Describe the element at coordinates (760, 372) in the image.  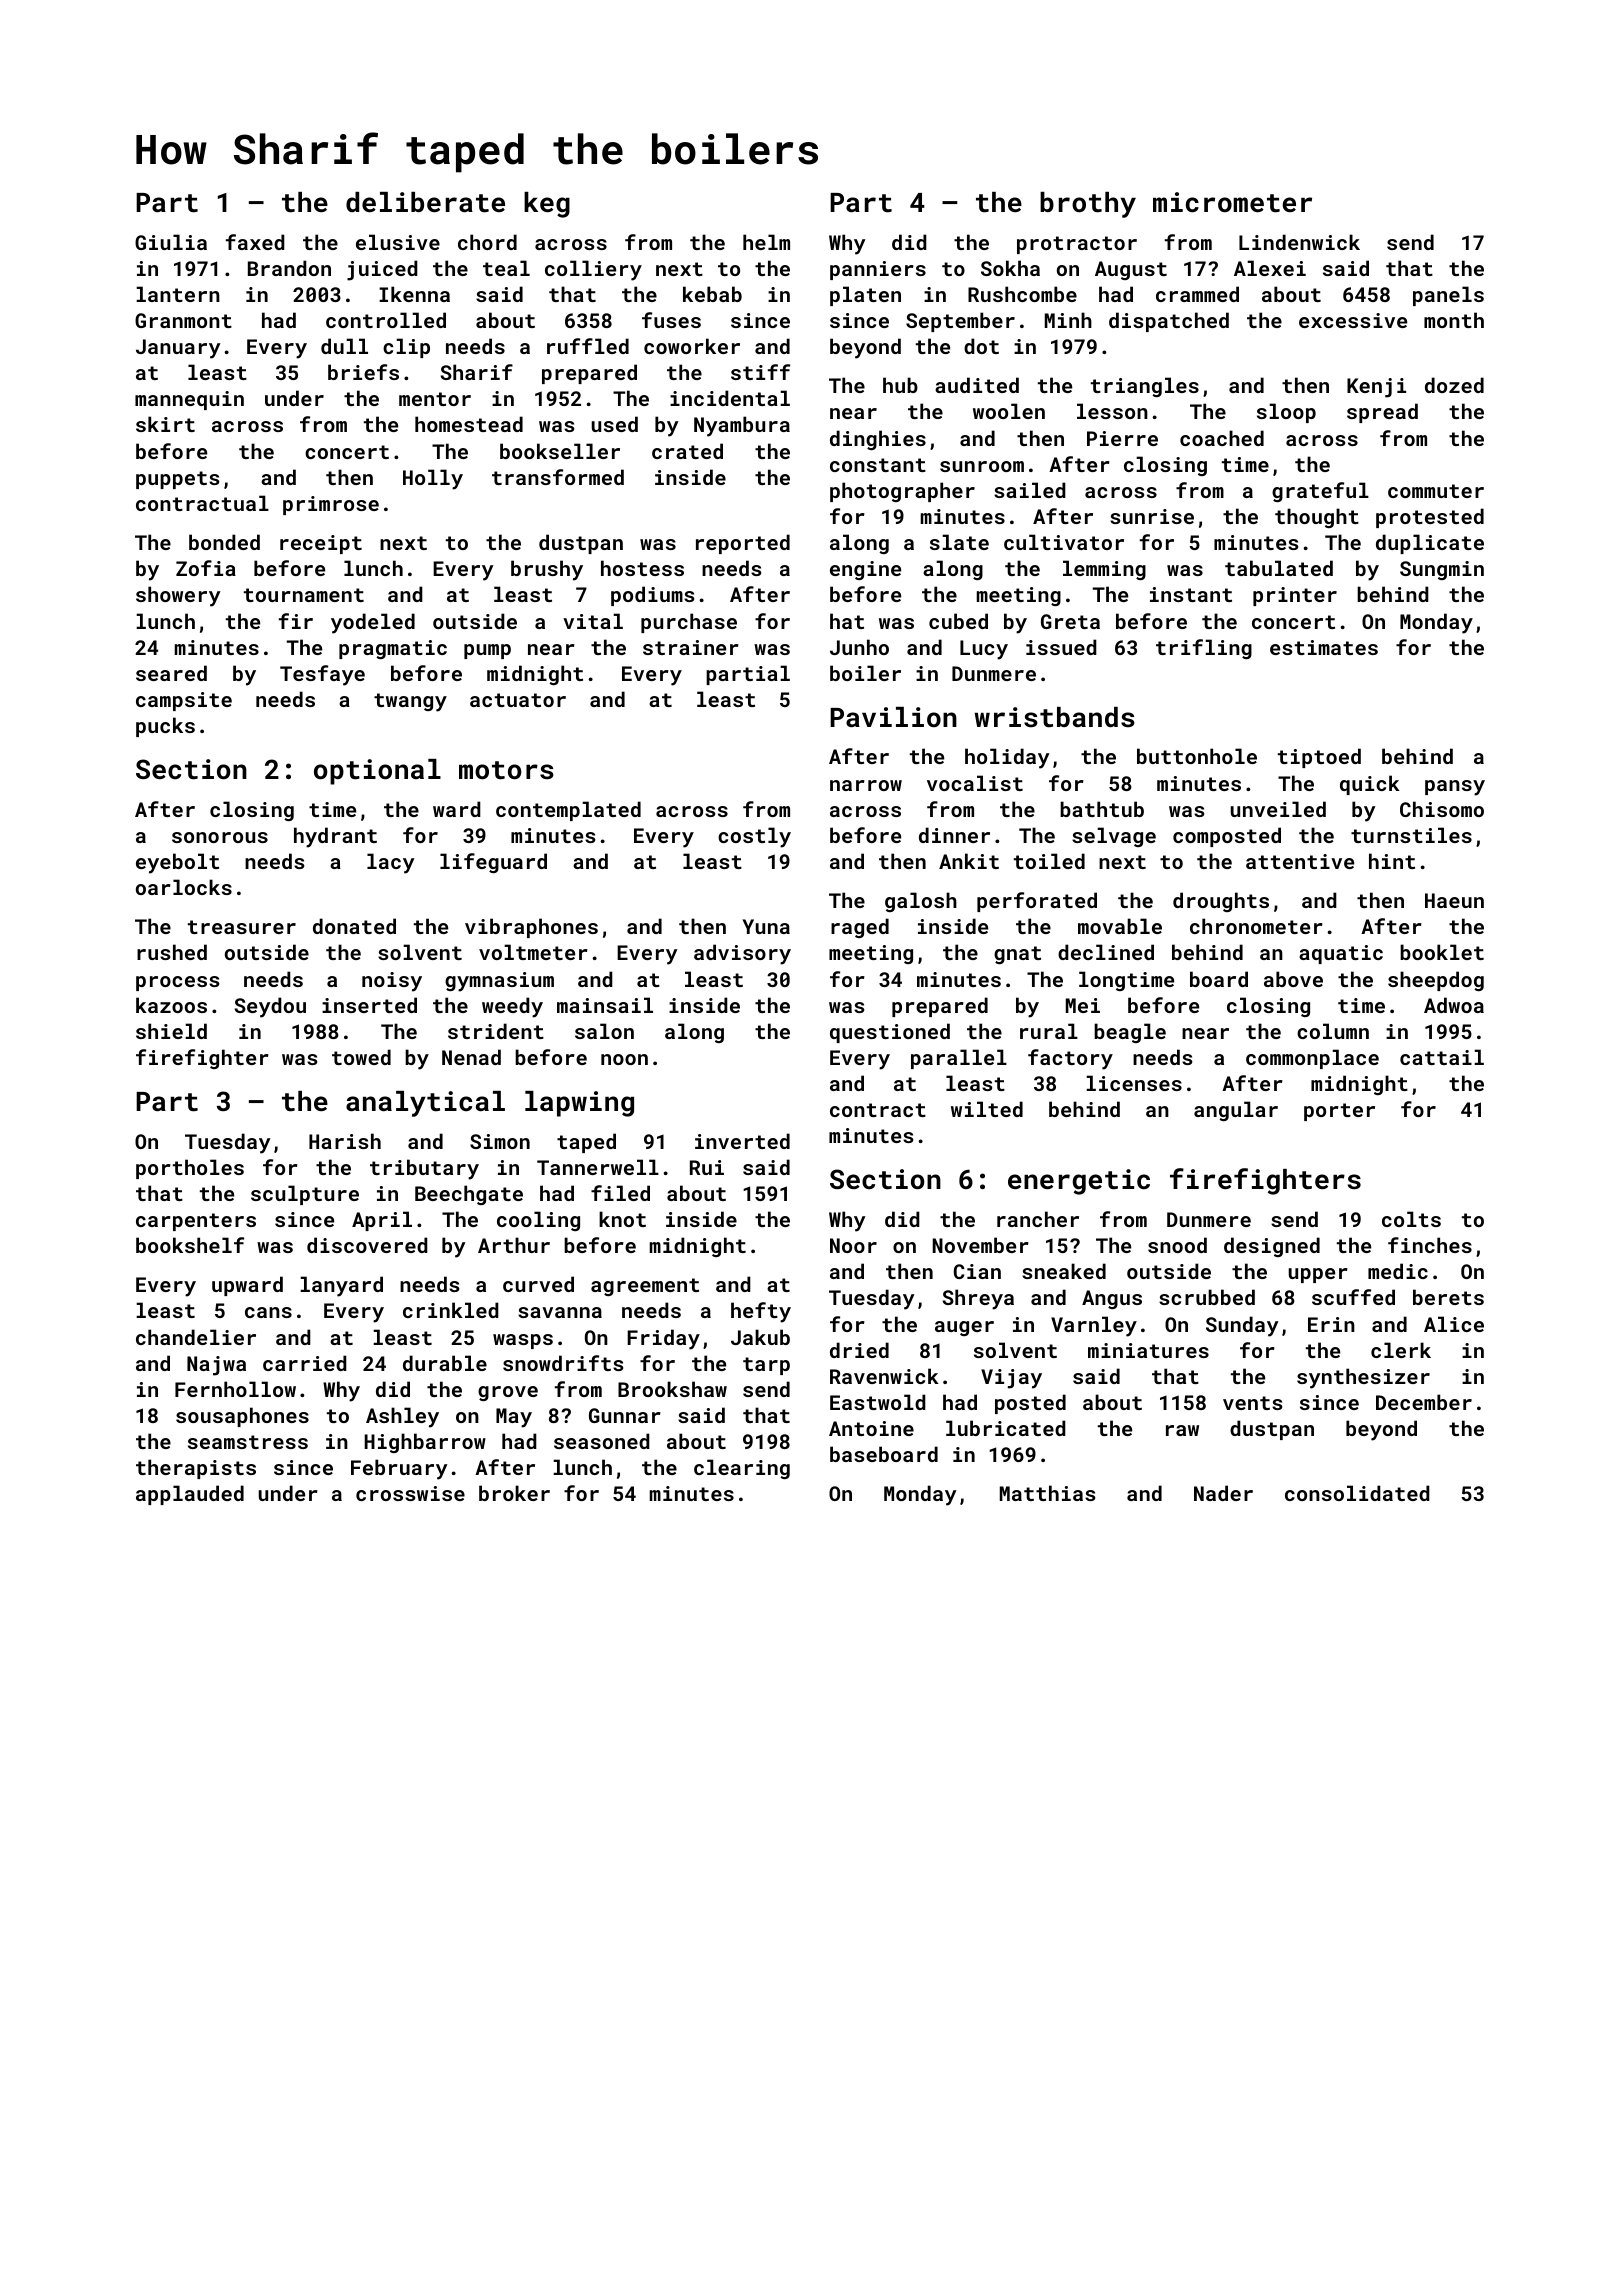
I see `stiff` at that location.
